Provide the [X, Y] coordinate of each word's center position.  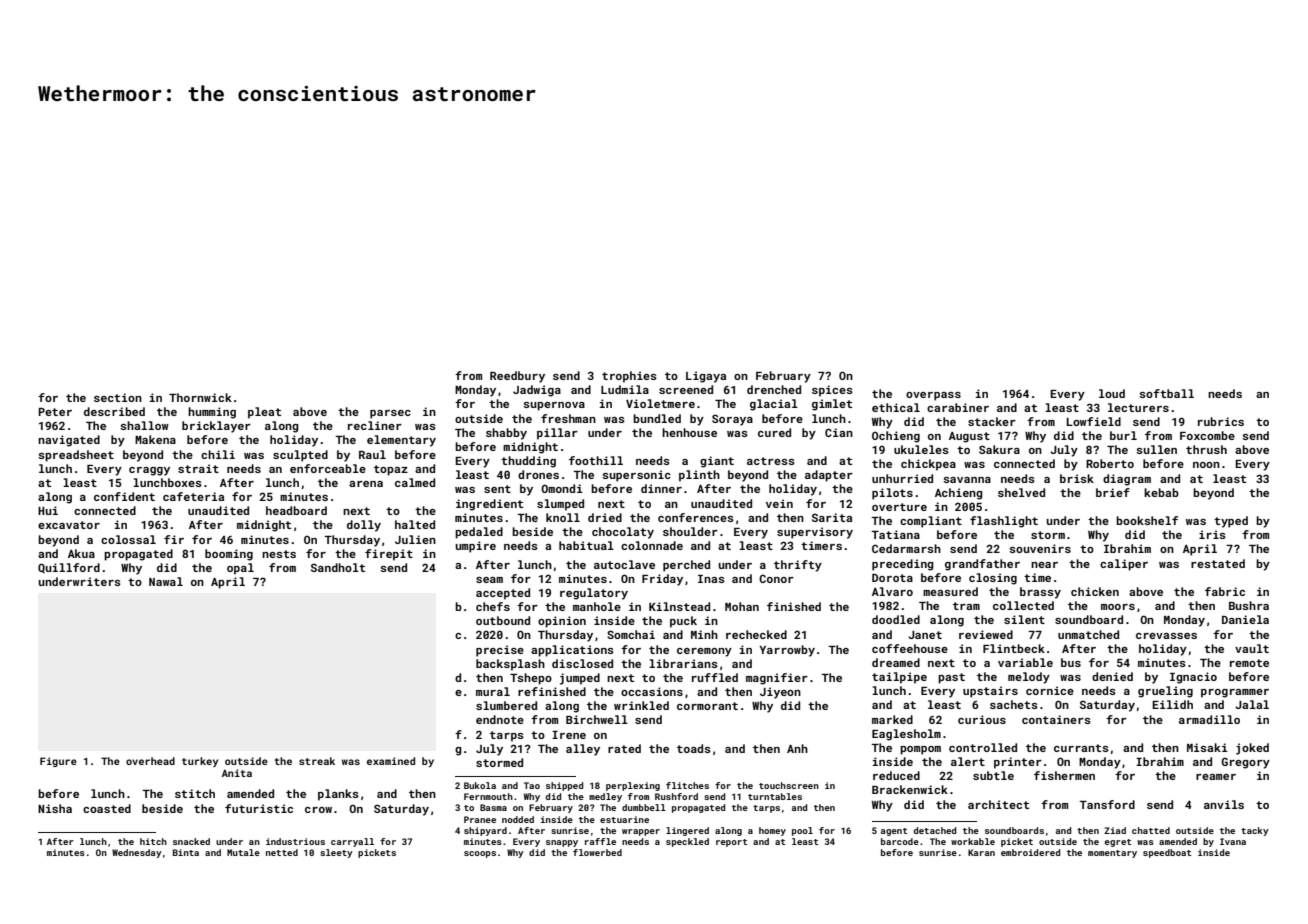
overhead [150, 761]
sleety [336, 853]
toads [694, 748]
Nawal [166, 581]
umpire [475, 547]
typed [1231, 522]
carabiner [958, 407]
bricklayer [216, 427]
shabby [506, 434]
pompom [920, 750]
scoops [480, 854]
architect [998, 804]
